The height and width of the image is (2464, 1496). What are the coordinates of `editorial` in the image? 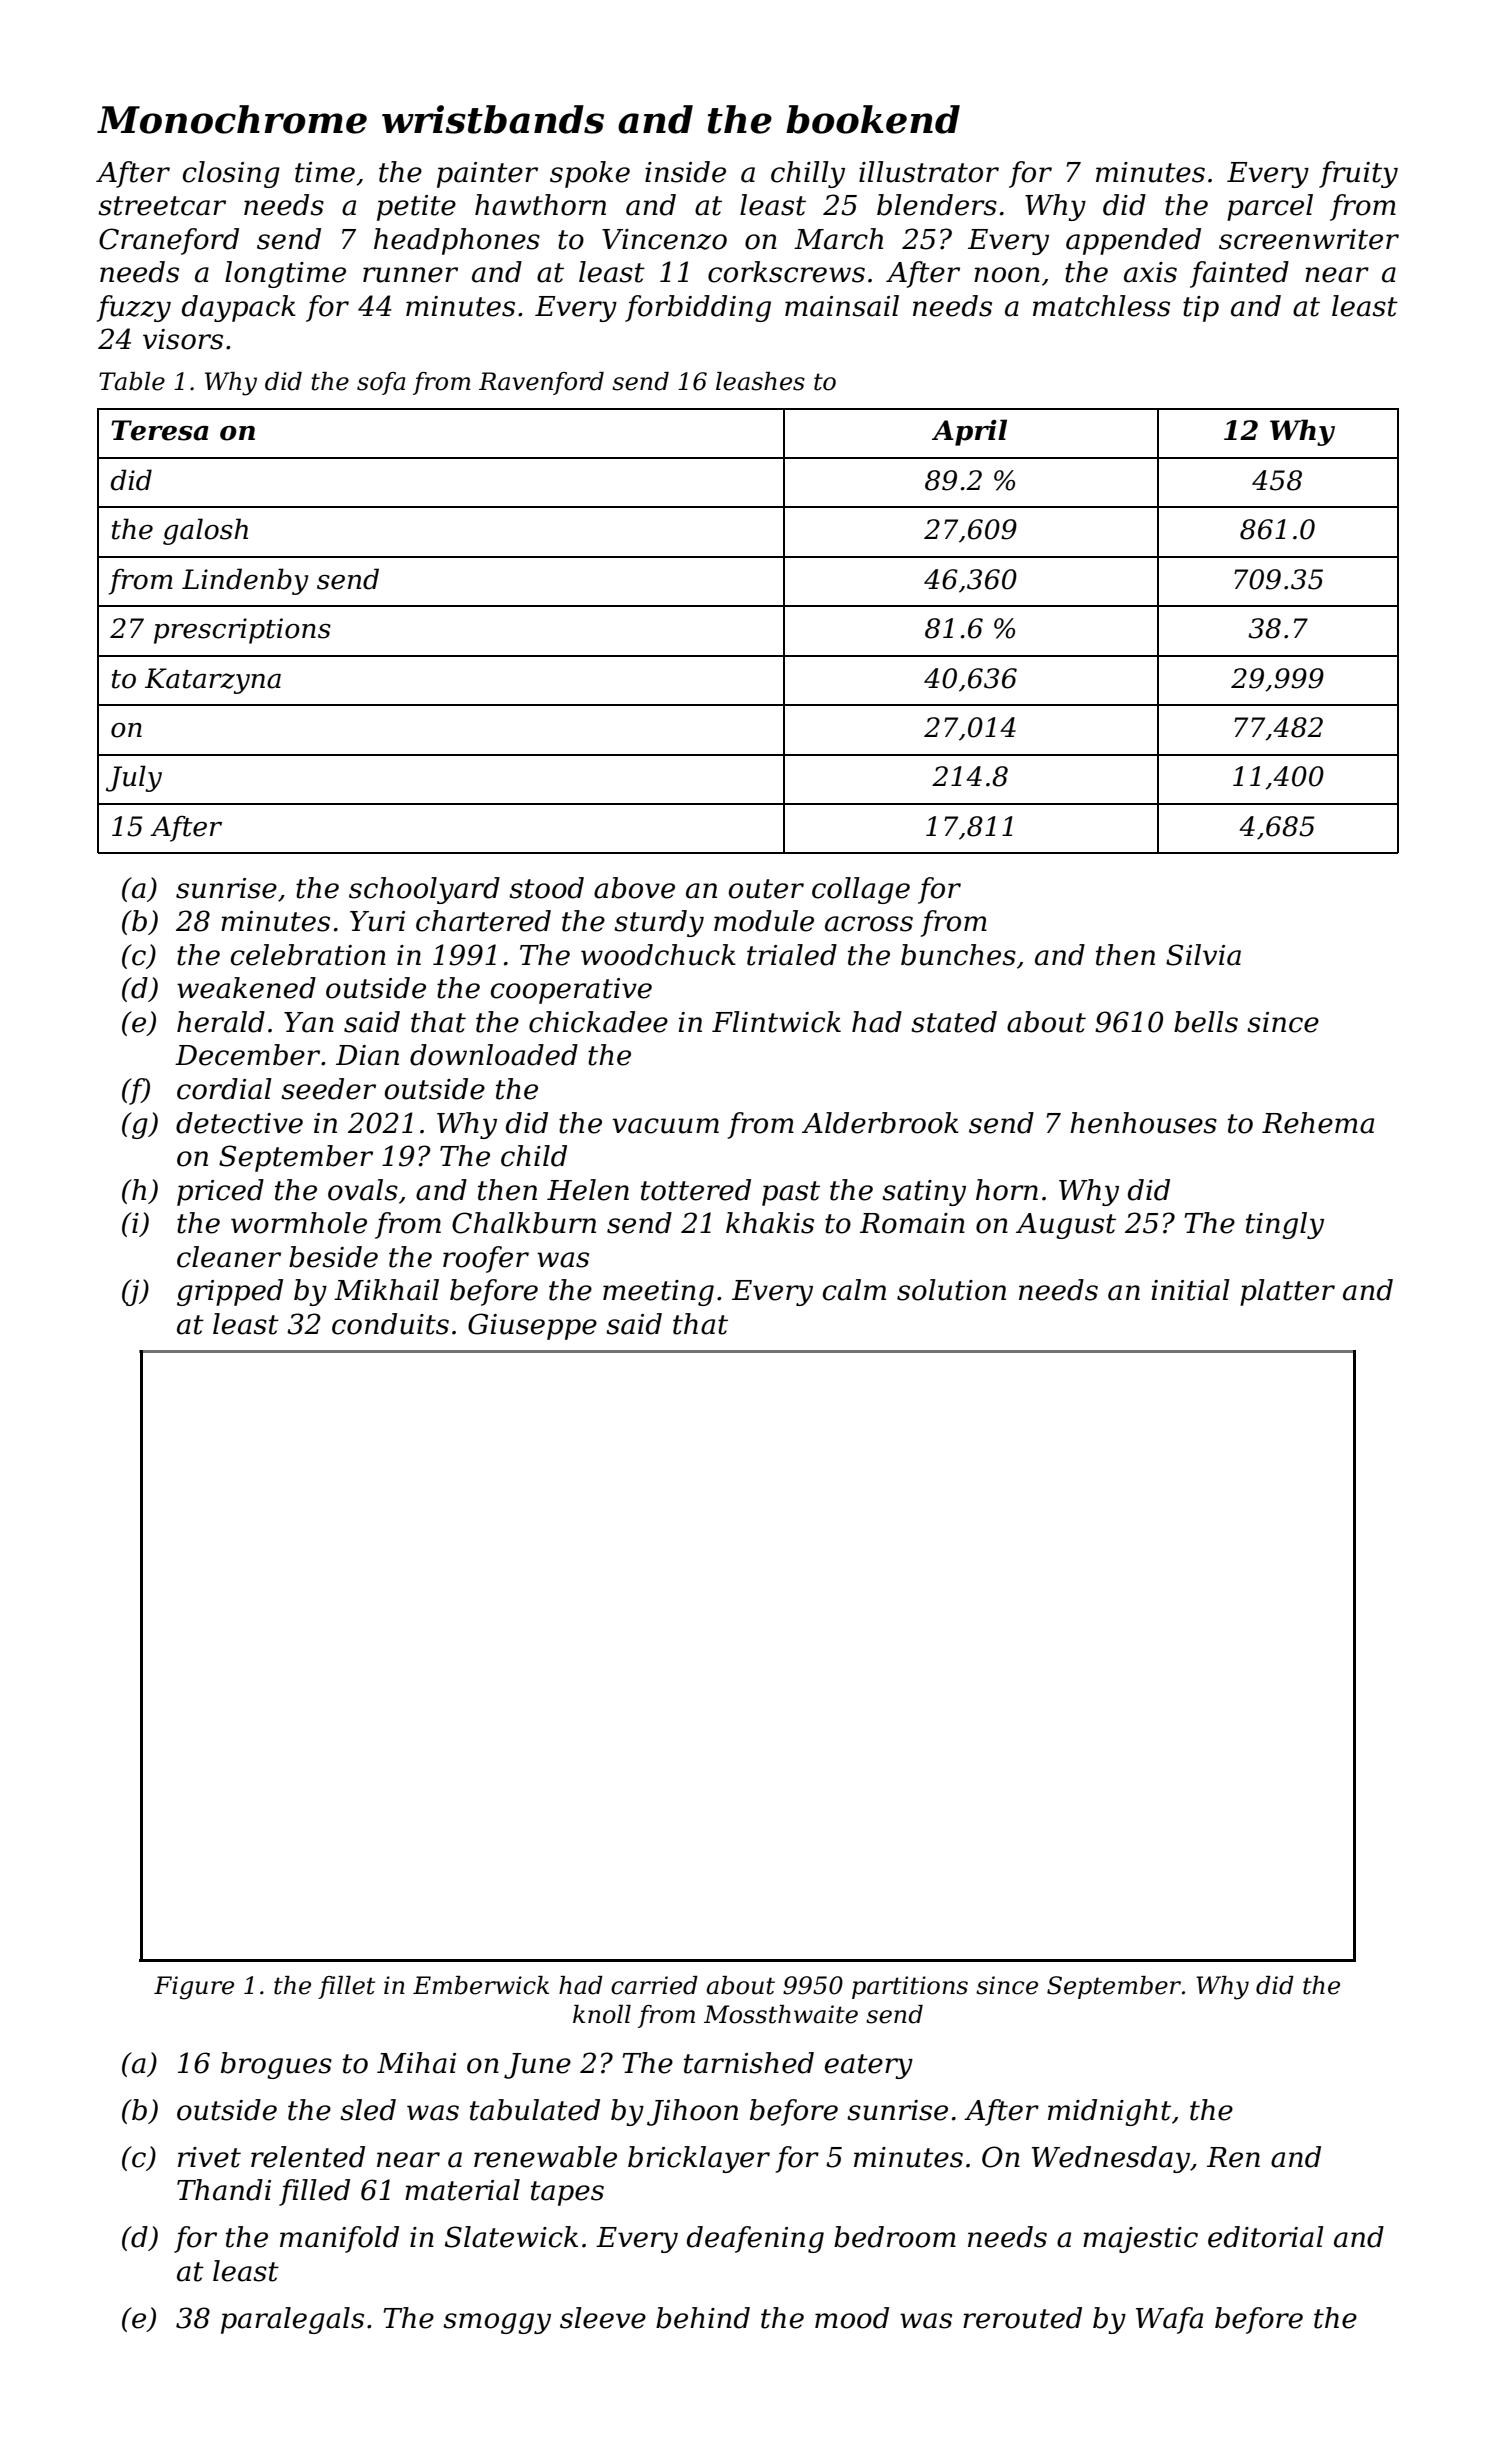 It's located at (1266, 2237).
